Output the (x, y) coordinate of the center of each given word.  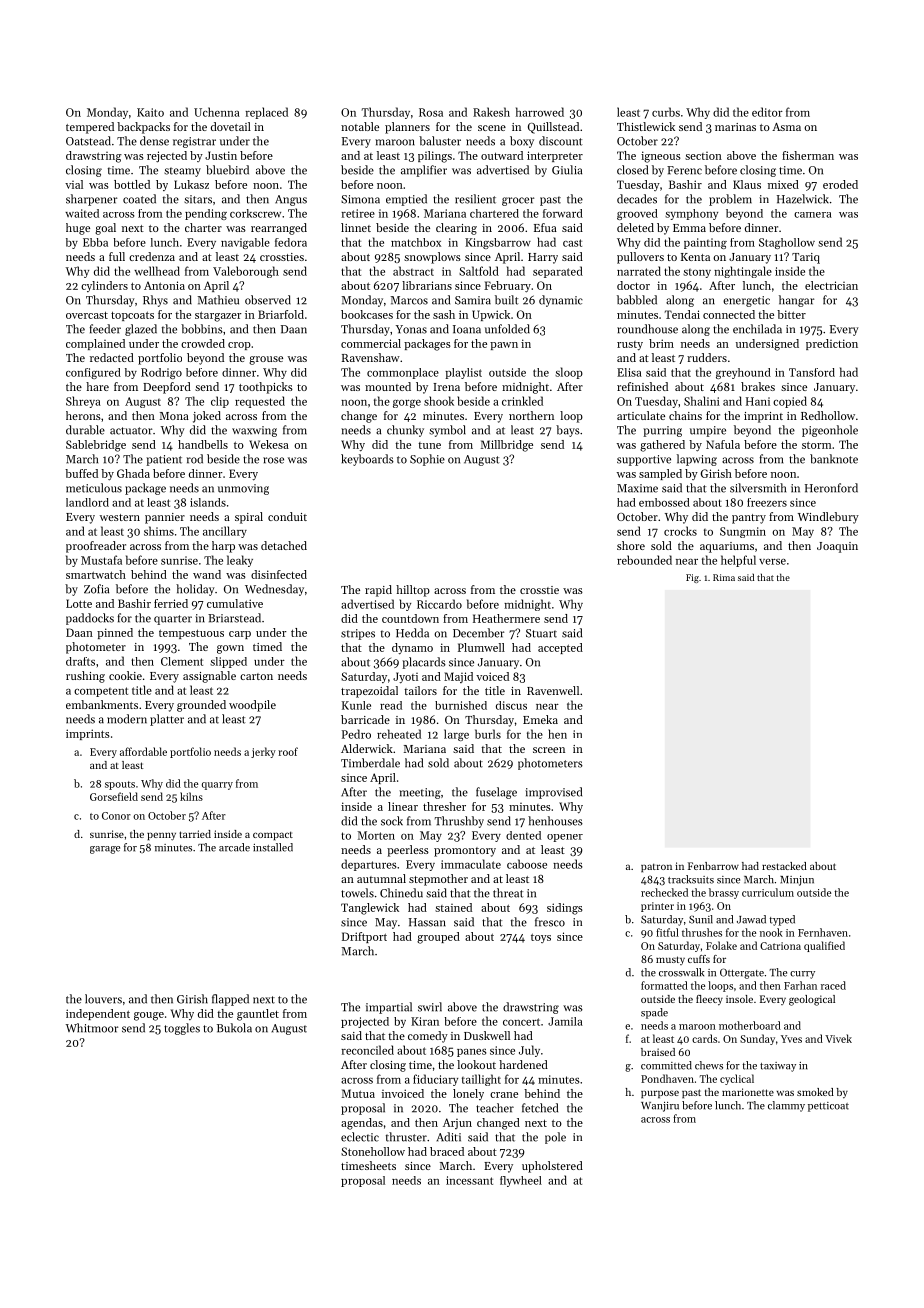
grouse (266, 360)
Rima (724, 577)
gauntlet (258, 1015)
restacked (784, 866)
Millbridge (507, 446)
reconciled (367, 1050)
